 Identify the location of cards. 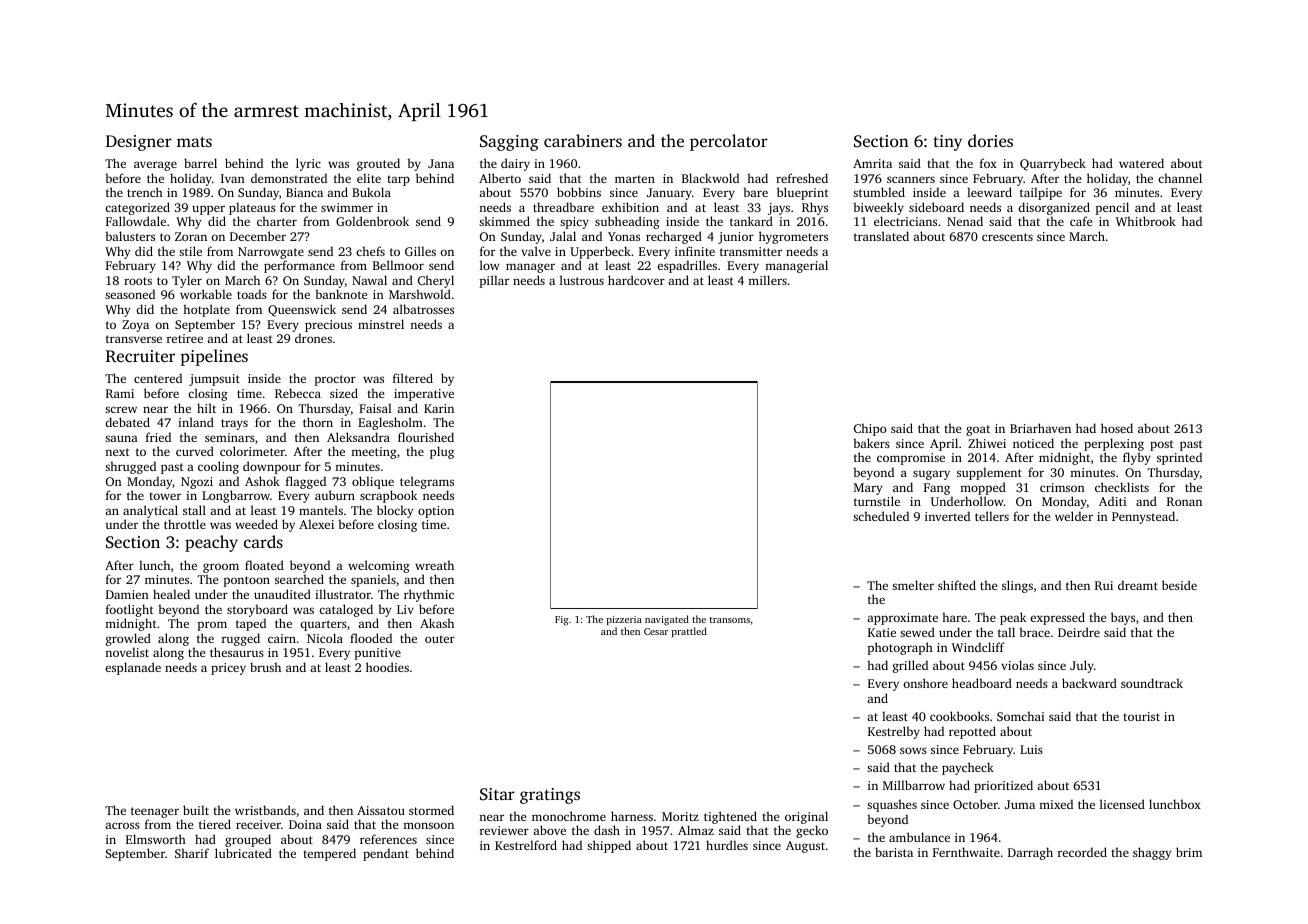
(263, 541).
